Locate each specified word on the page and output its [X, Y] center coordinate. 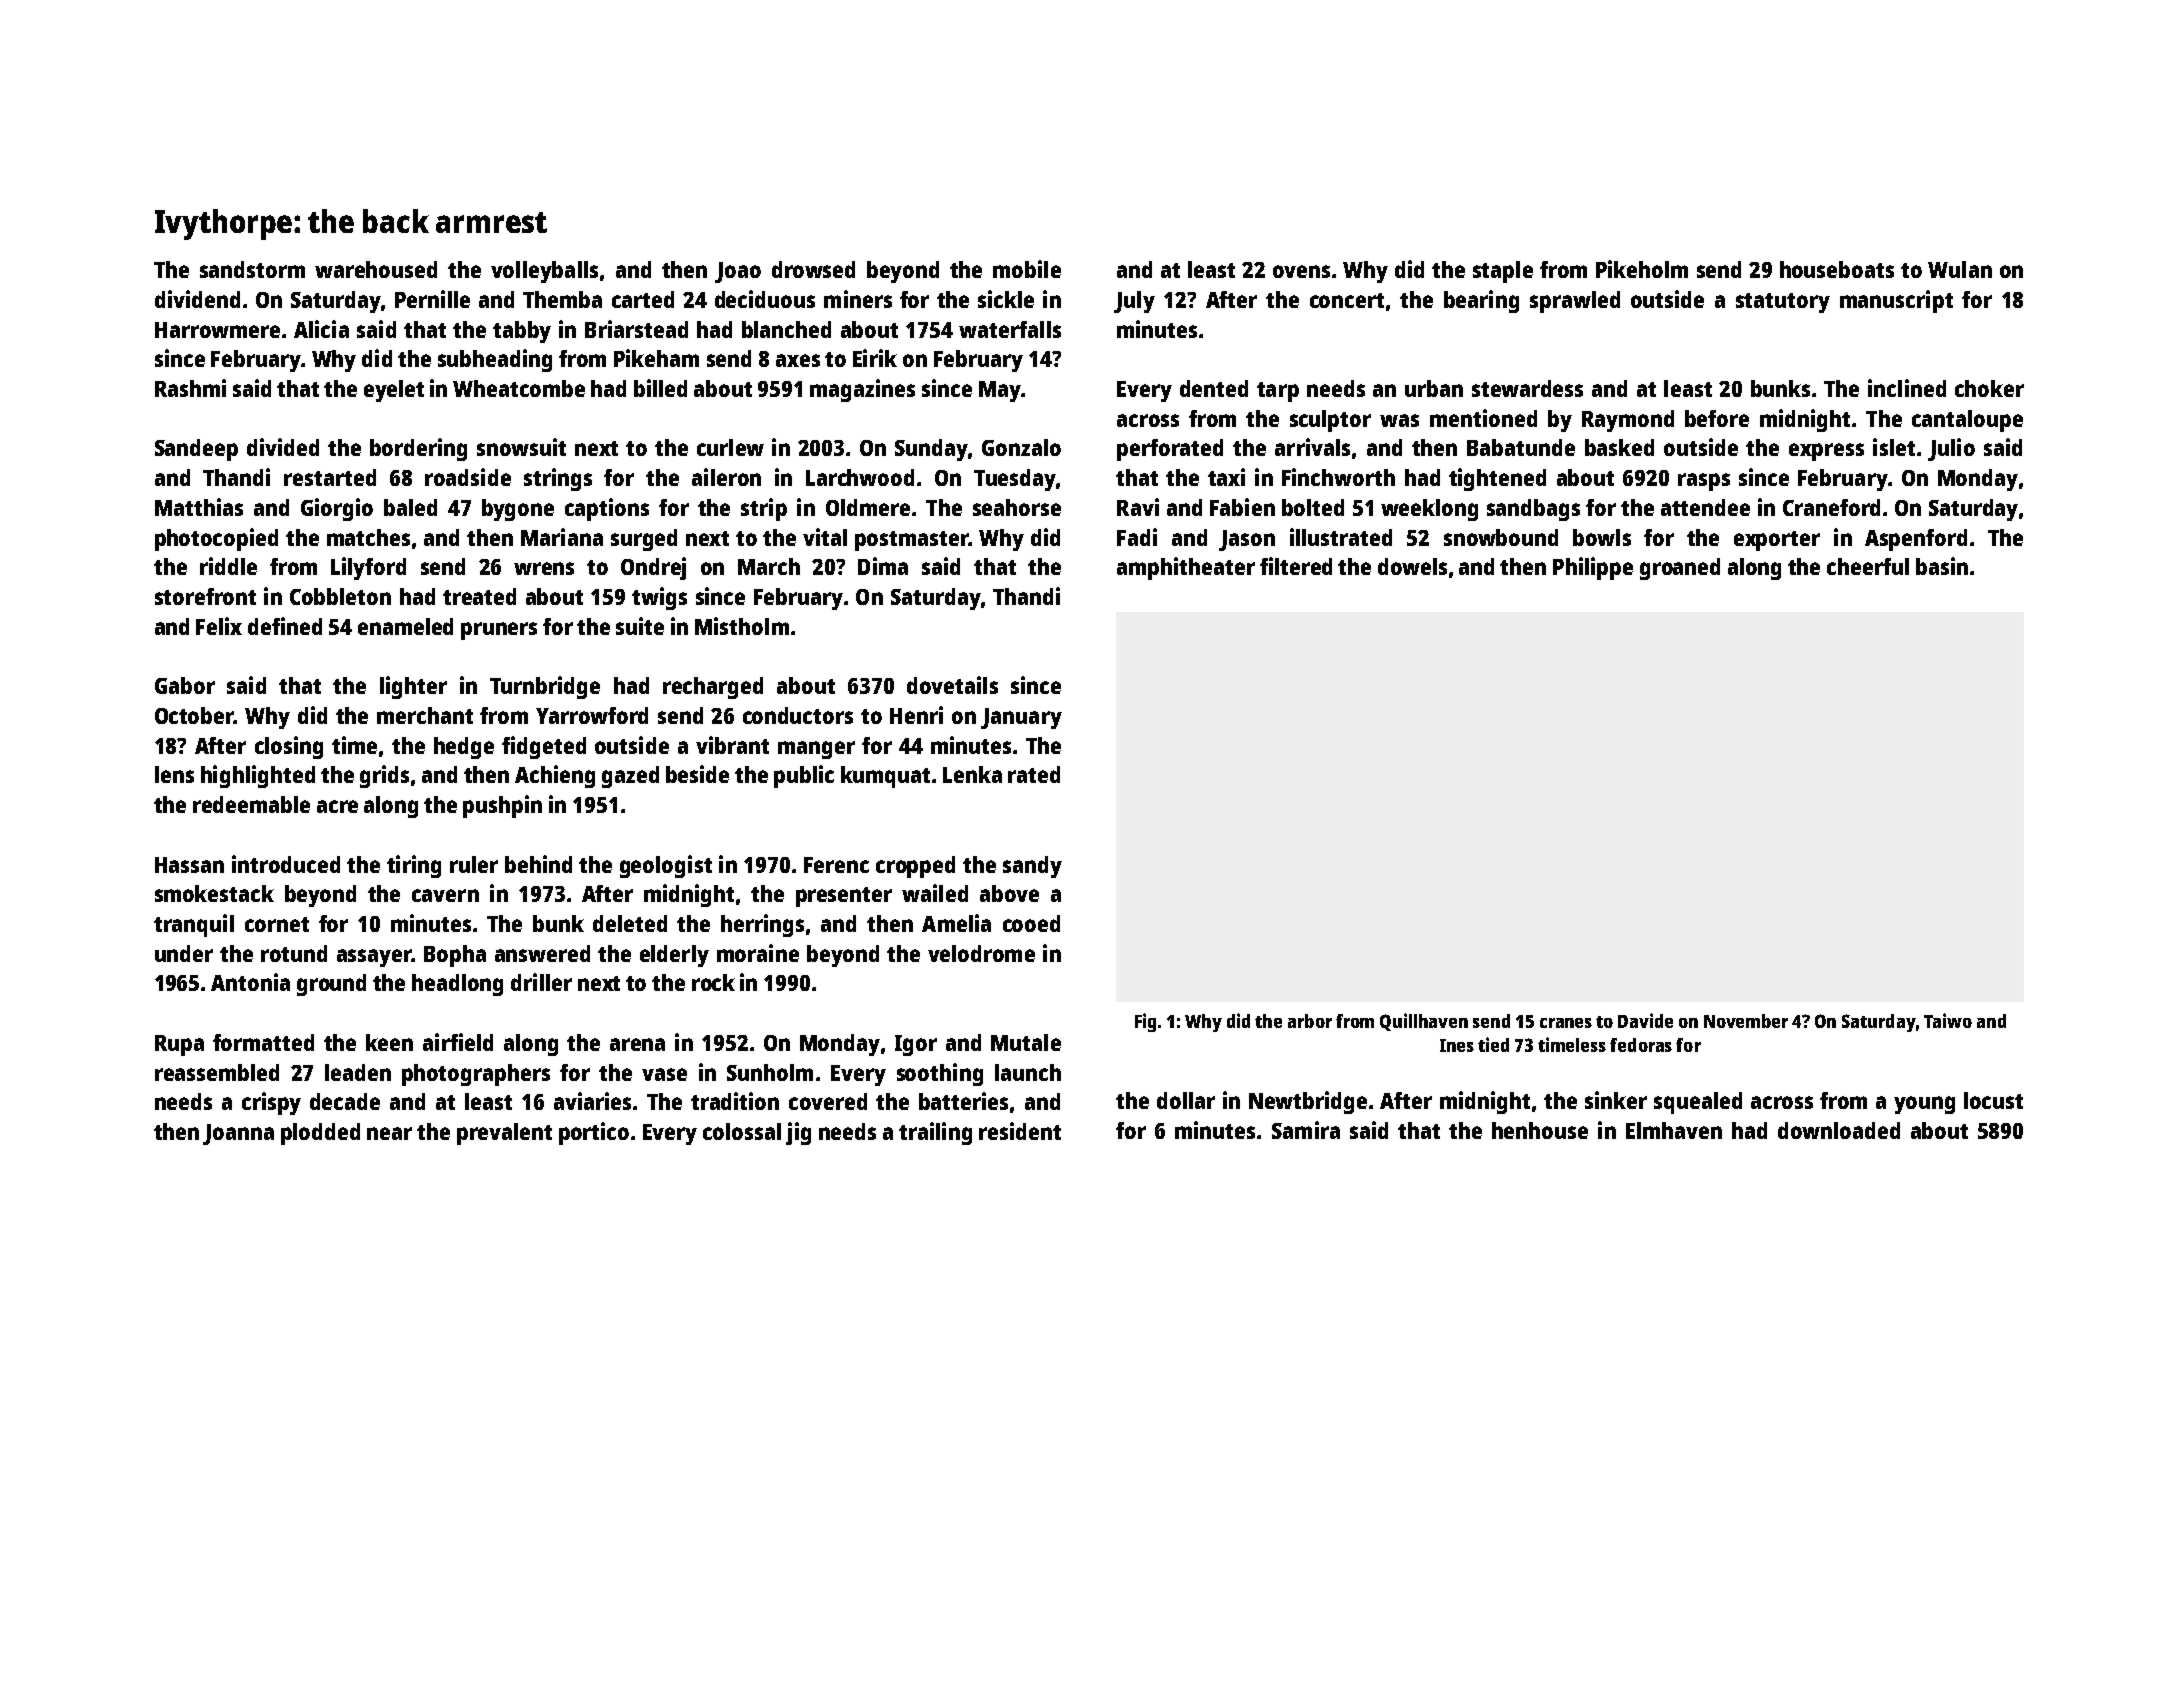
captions [607, 509]
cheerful [1868, 566]
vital [825, 537]
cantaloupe [1967, 421]
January [1021, 718]
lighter [413, 687]
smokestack [214, 893]
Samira [1306, 1130]
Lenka [972, 774]
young [1924, 1105]
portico [594, 1133]
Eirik [875, 358]
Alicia [321, 329]
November [1746, 1021]
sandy [1032, 867]
